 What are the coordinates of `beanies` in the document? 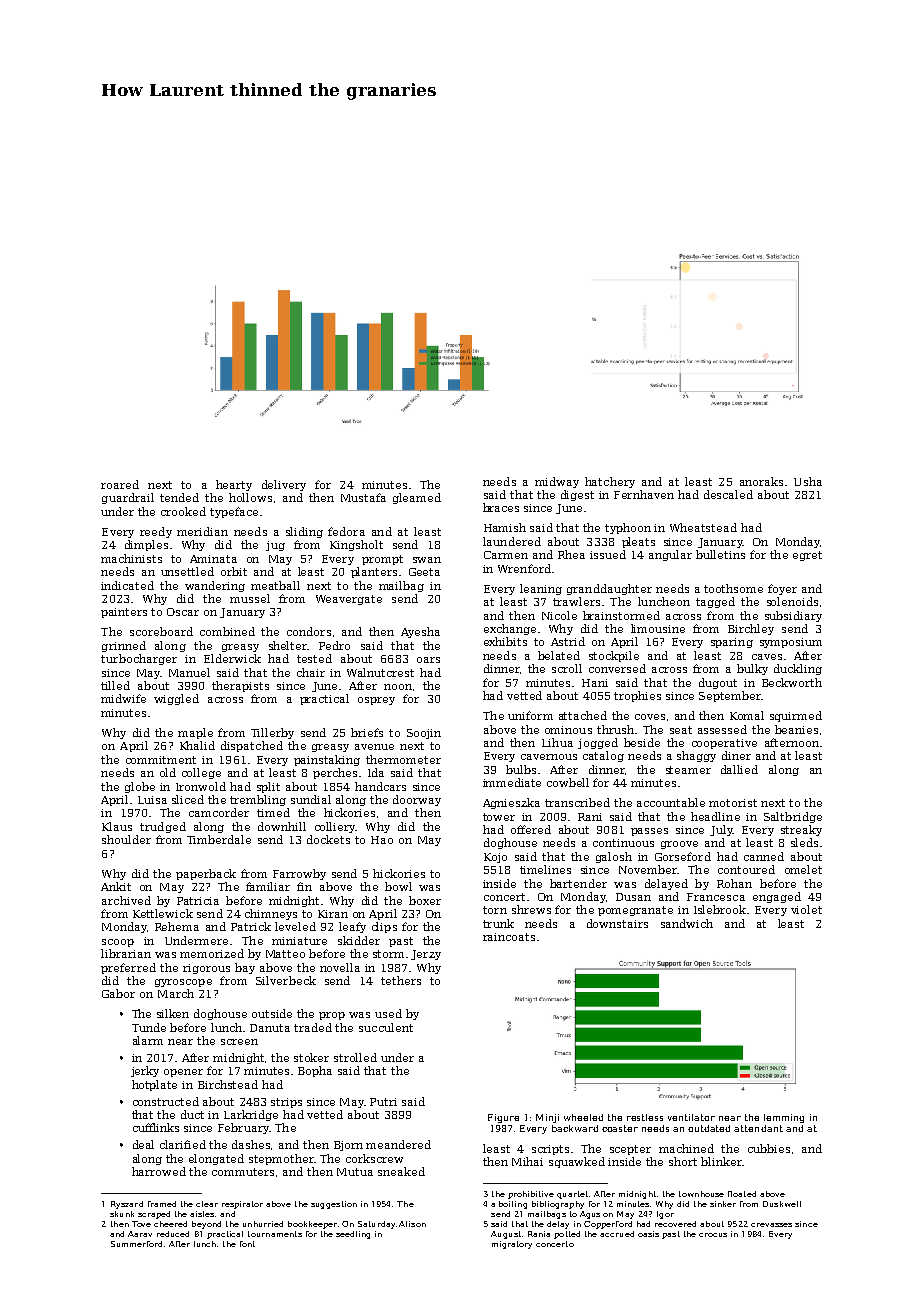 It's located at (796, 729).
